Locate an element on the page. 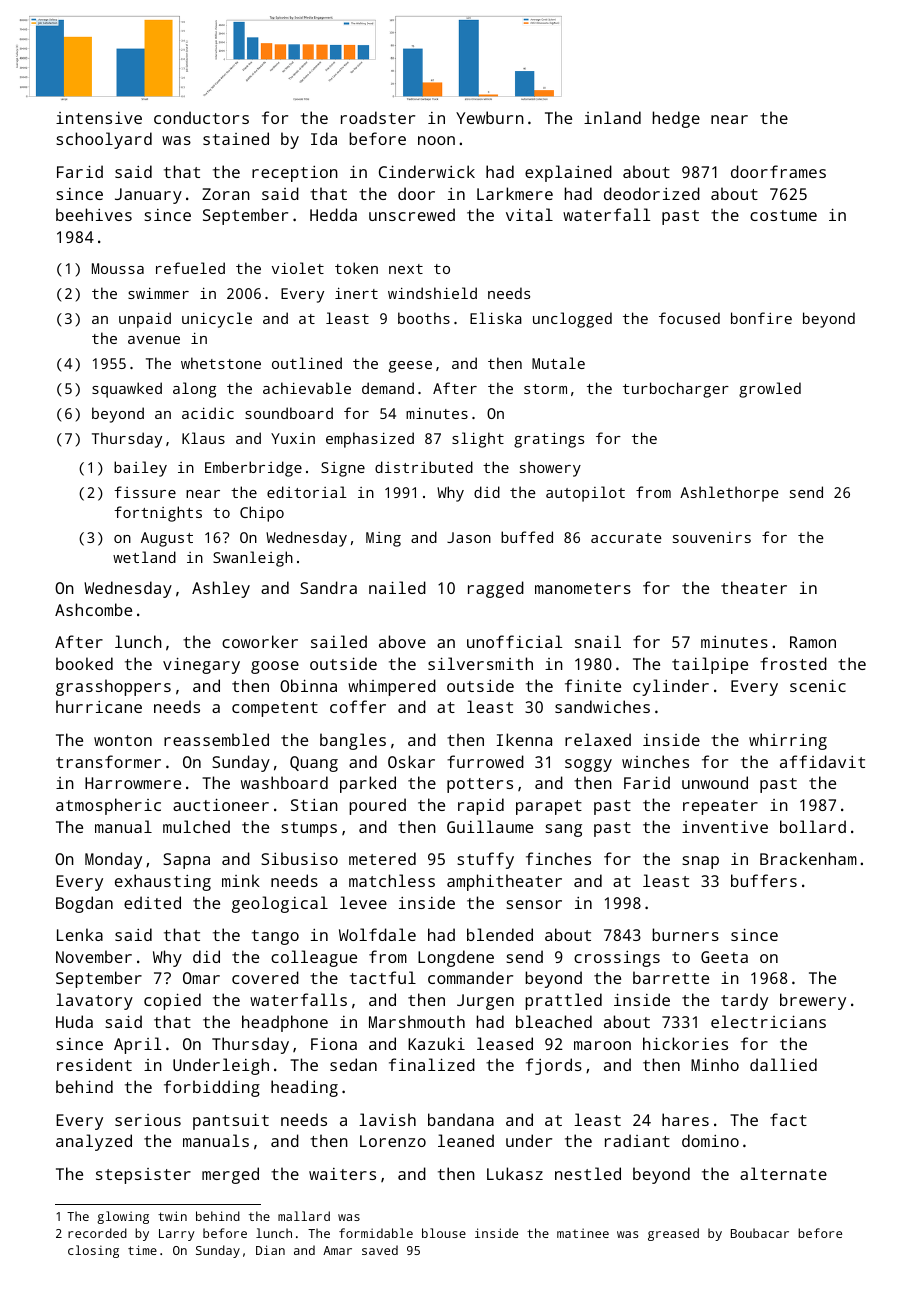 This page has height=1308, width=924. levee is located at coordinates (363, 902).
